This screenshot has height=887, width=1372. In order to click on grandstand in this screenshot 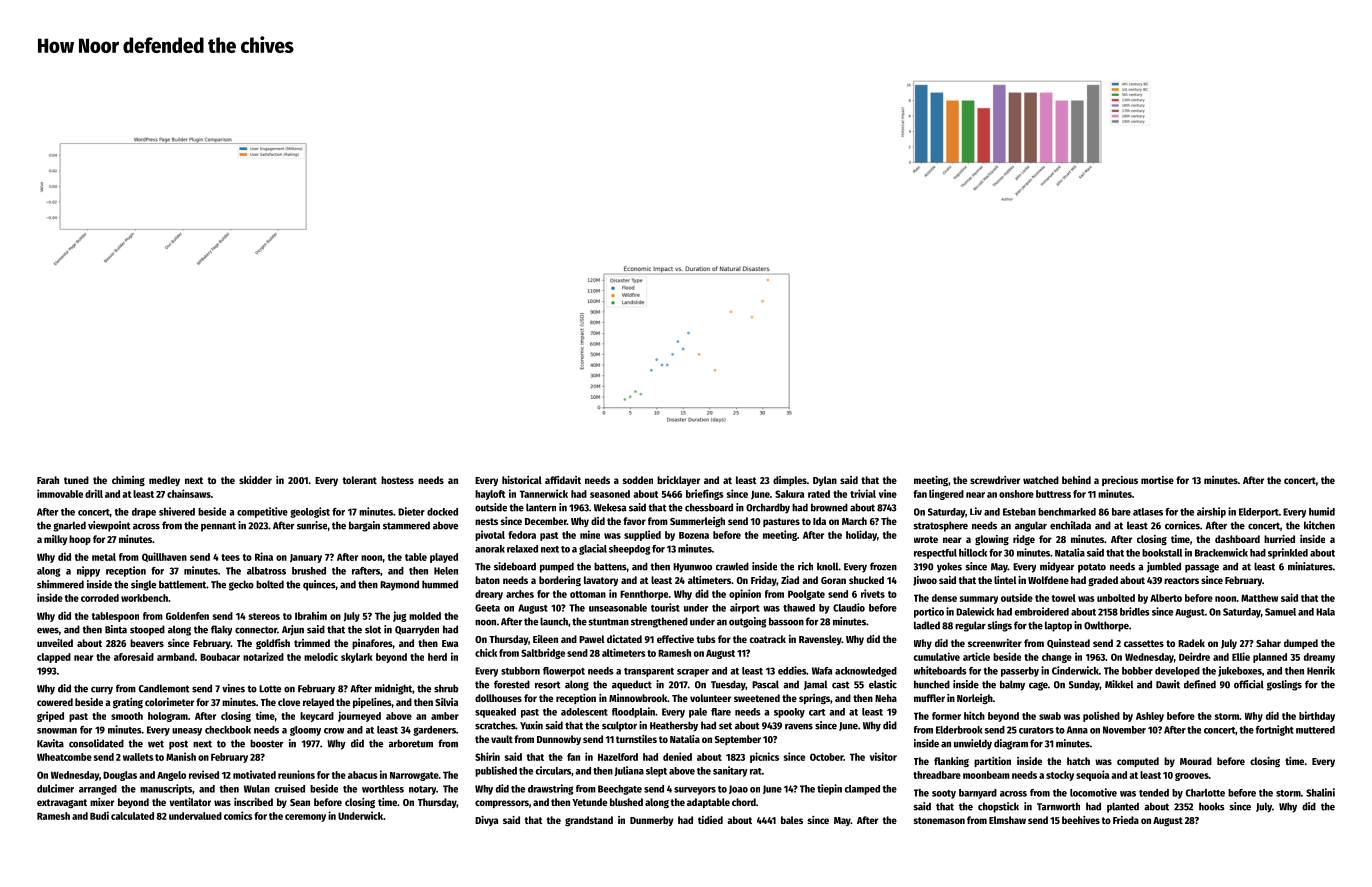, I will do `click(589, 821)`.
